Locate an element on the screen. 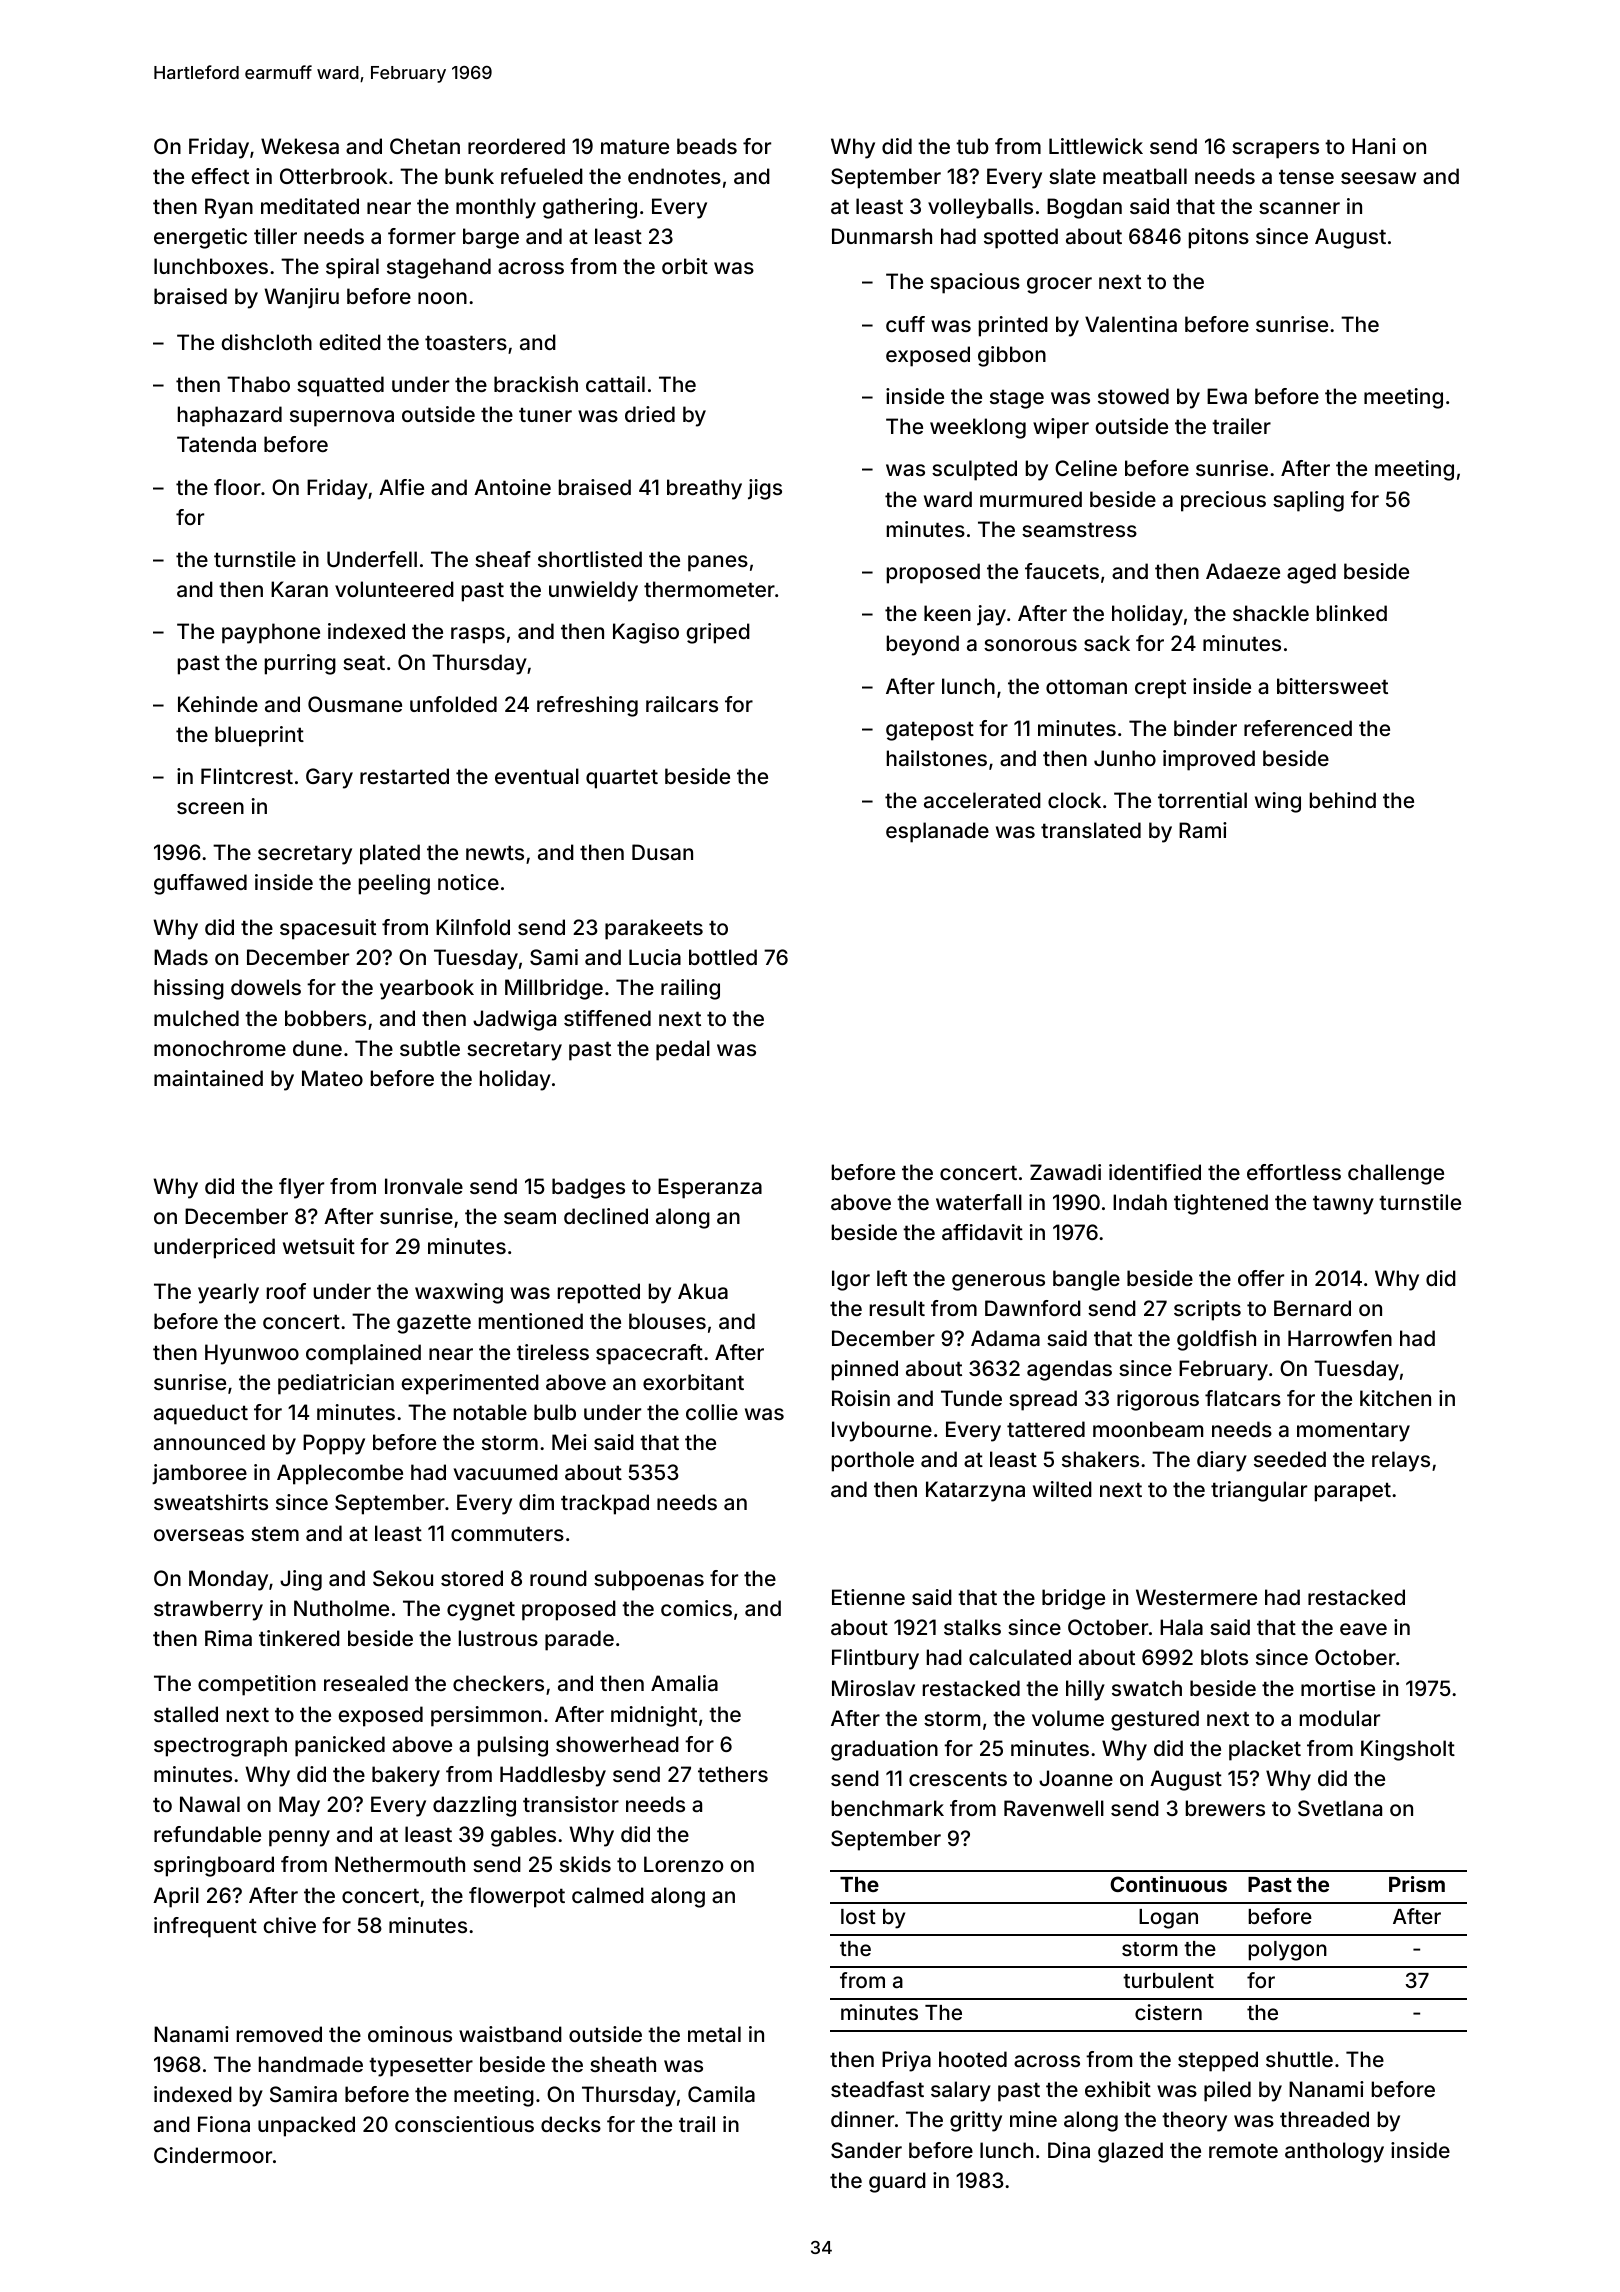 The width and height of the screenshot is (1620, 2292). panes is located at coordinates (718, 563).
